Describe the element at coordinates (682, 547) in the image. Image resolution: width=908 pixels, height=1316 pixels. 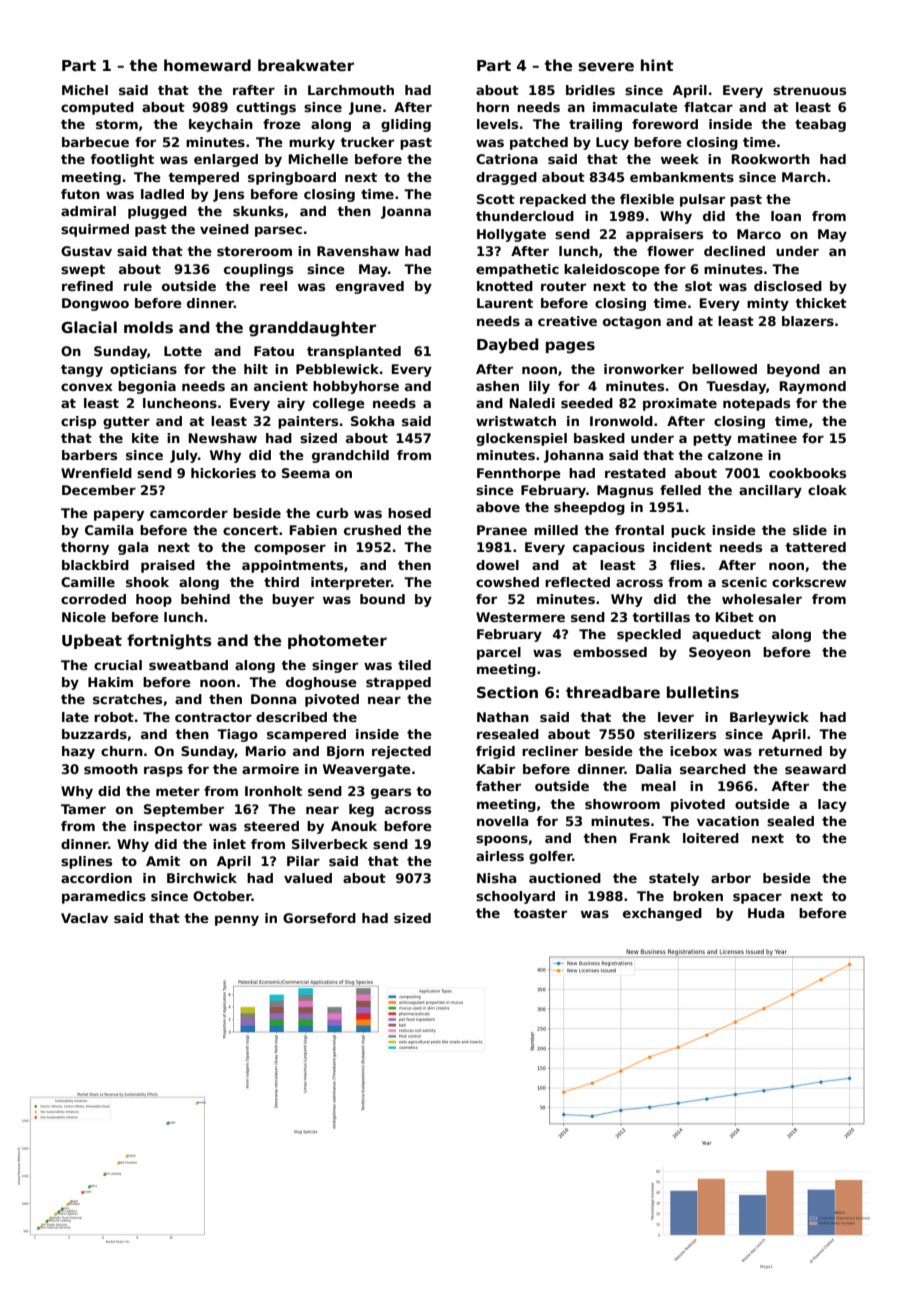
I see `incident` at that location.
